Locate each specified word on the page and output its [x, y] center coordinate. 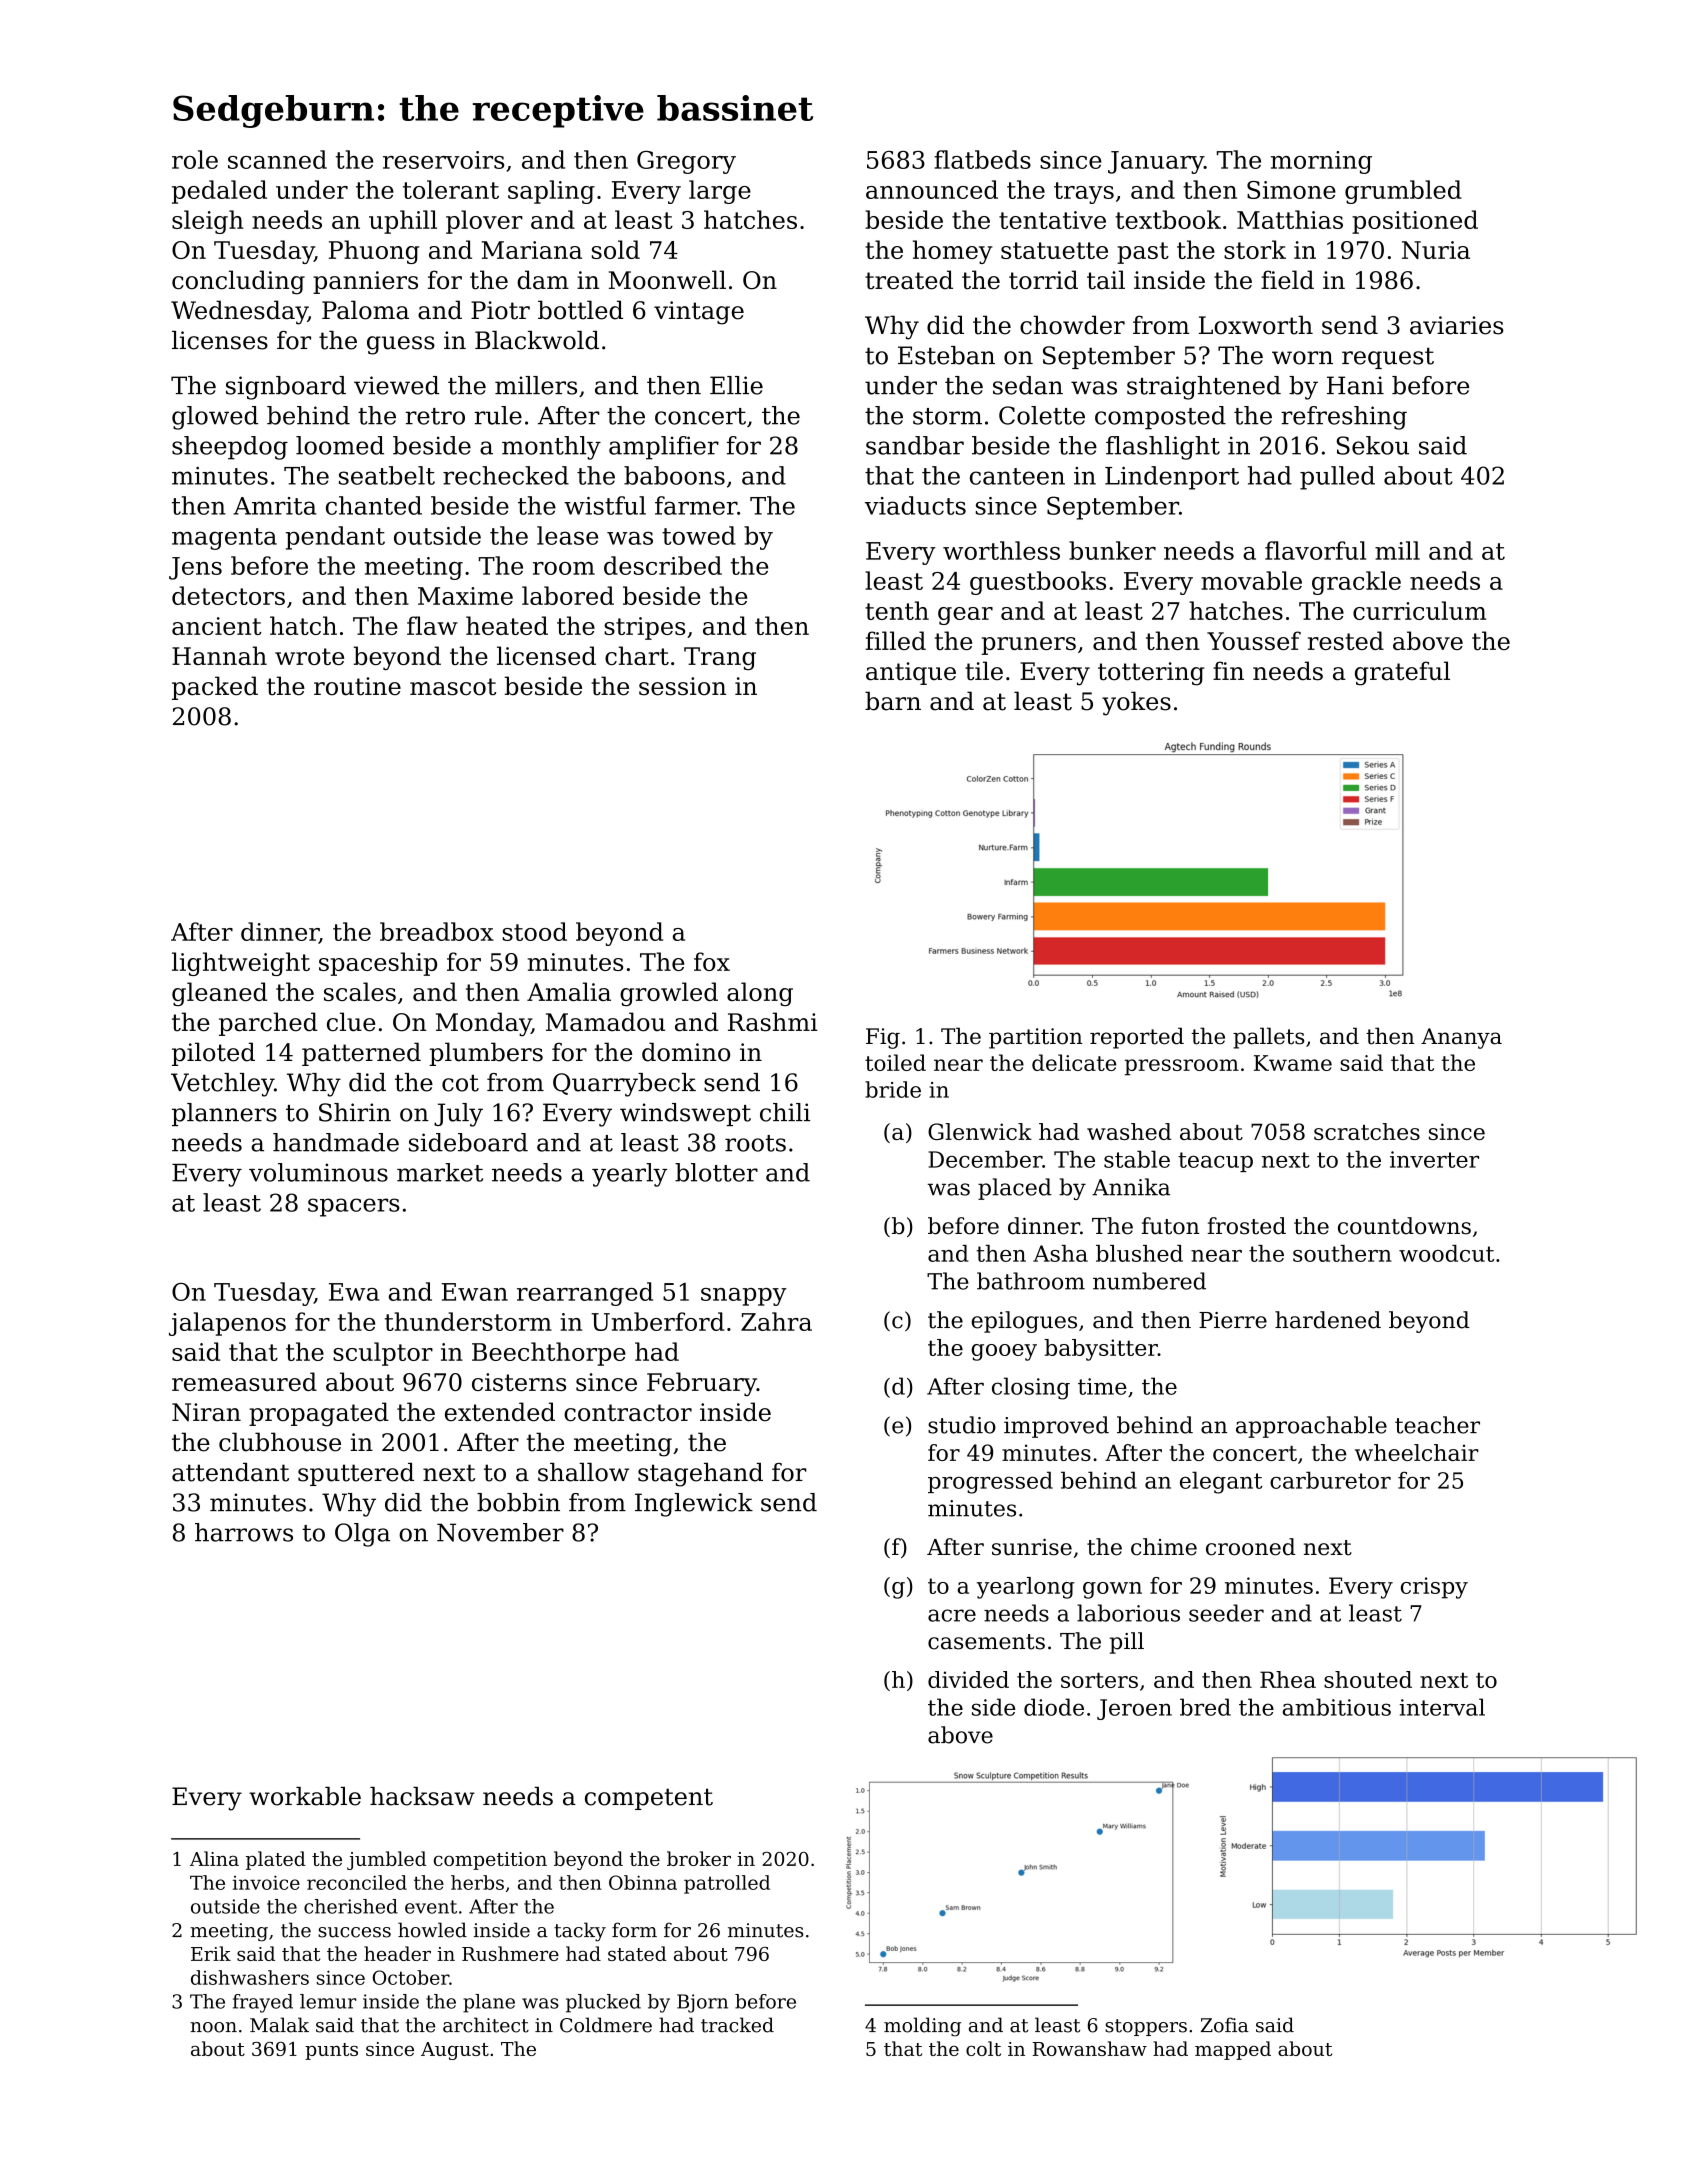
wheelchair [1417, 1452]
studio [962, 1425]
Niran [206, 1412]
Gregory [686, 162]
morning [1321, 162]
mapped [1233, 2050]
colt [983, 2048]
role [195, 159]
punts [331, 2051]
